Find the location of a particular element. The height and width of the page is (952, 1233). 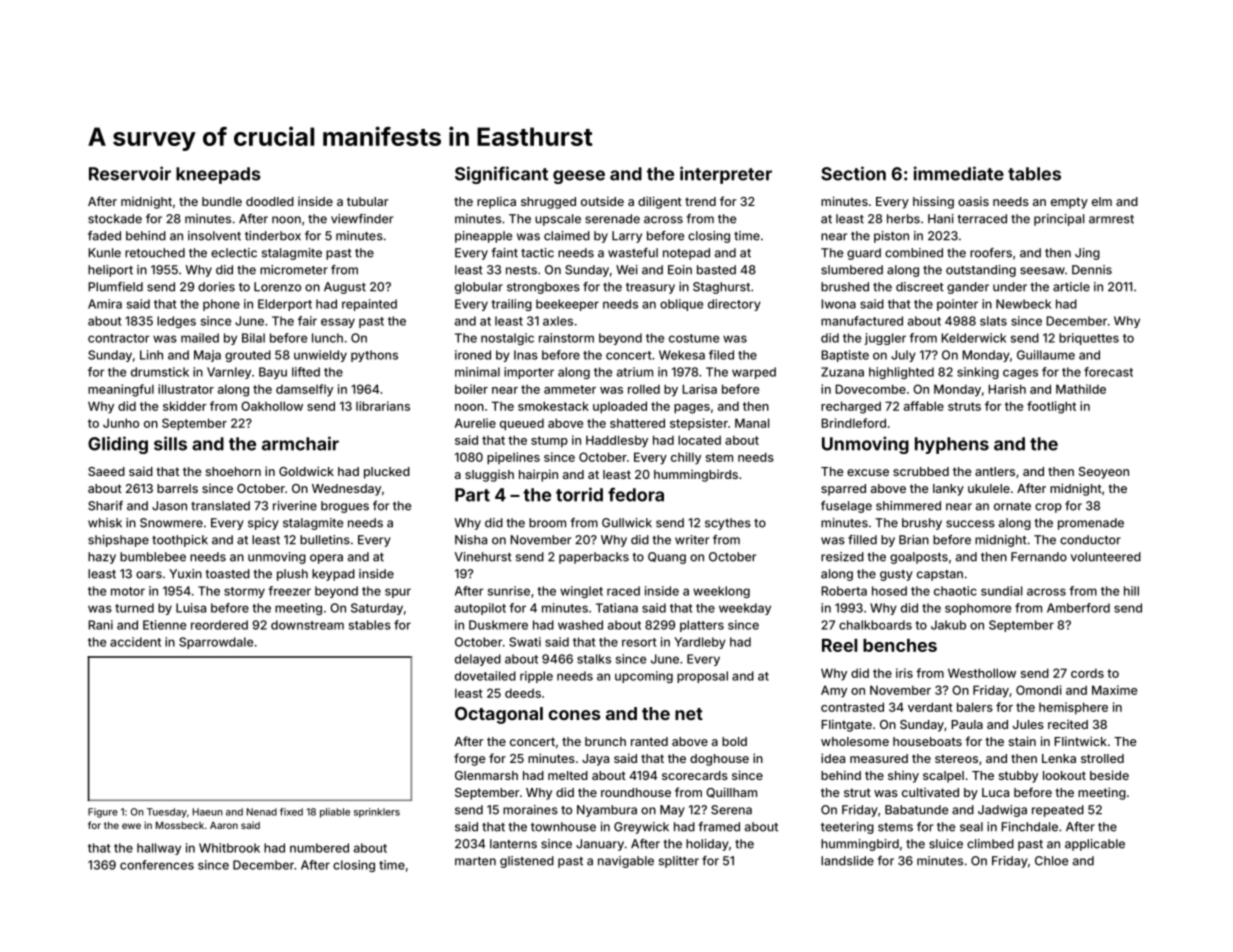

immediate is located at coordinates (959, 173).
